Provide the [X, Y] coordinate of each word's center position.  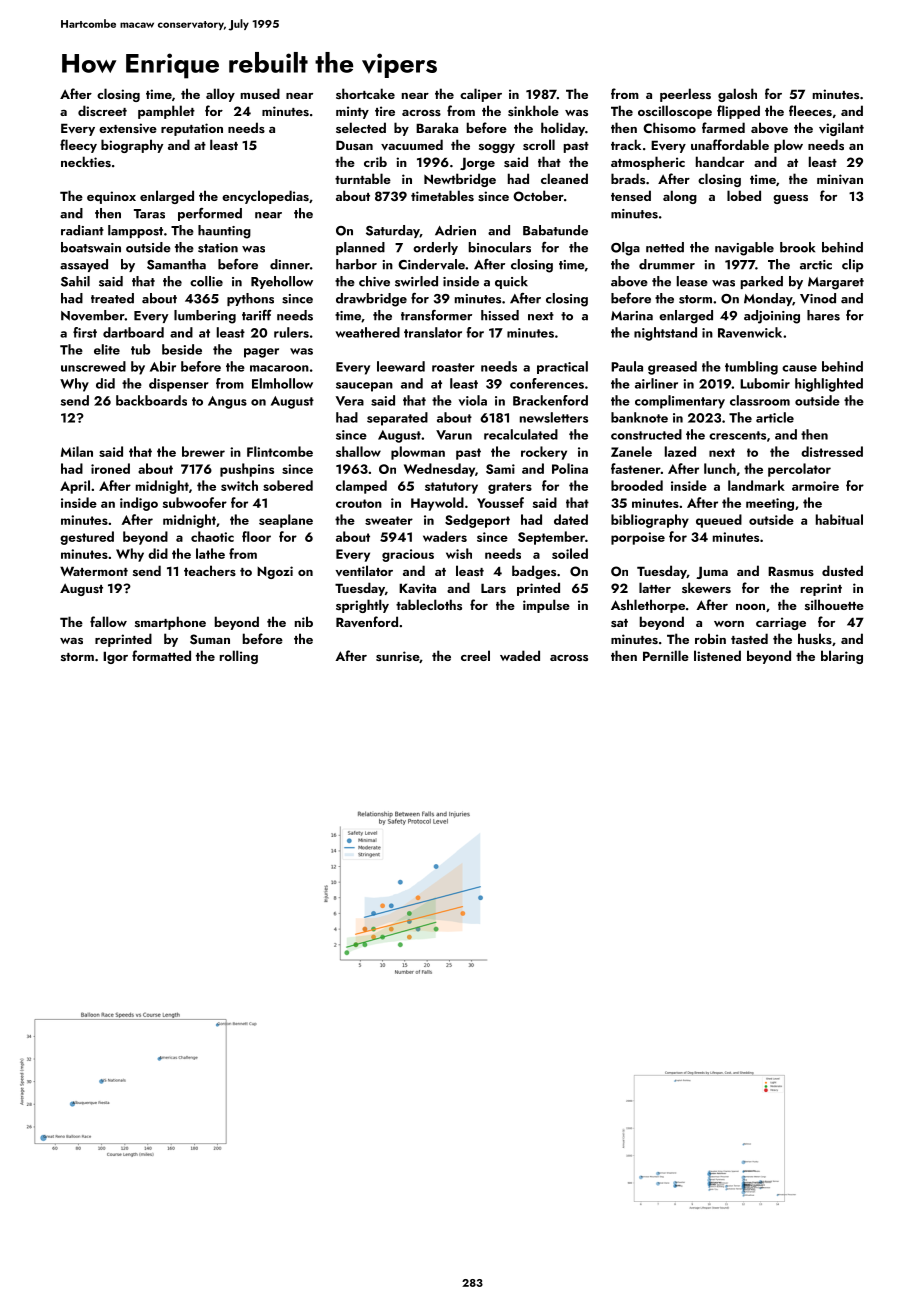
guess [790, 199]
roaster [453, 367]
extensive [128, 128]
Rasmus [791, 571]
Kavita [417, 588]
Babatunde [555, 230]
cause [799, 368]
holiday [563, 129]
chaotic [212, 536]
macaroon [279, 368]
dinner [290, 264]
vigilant [841, 129]
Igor [115, 657]
